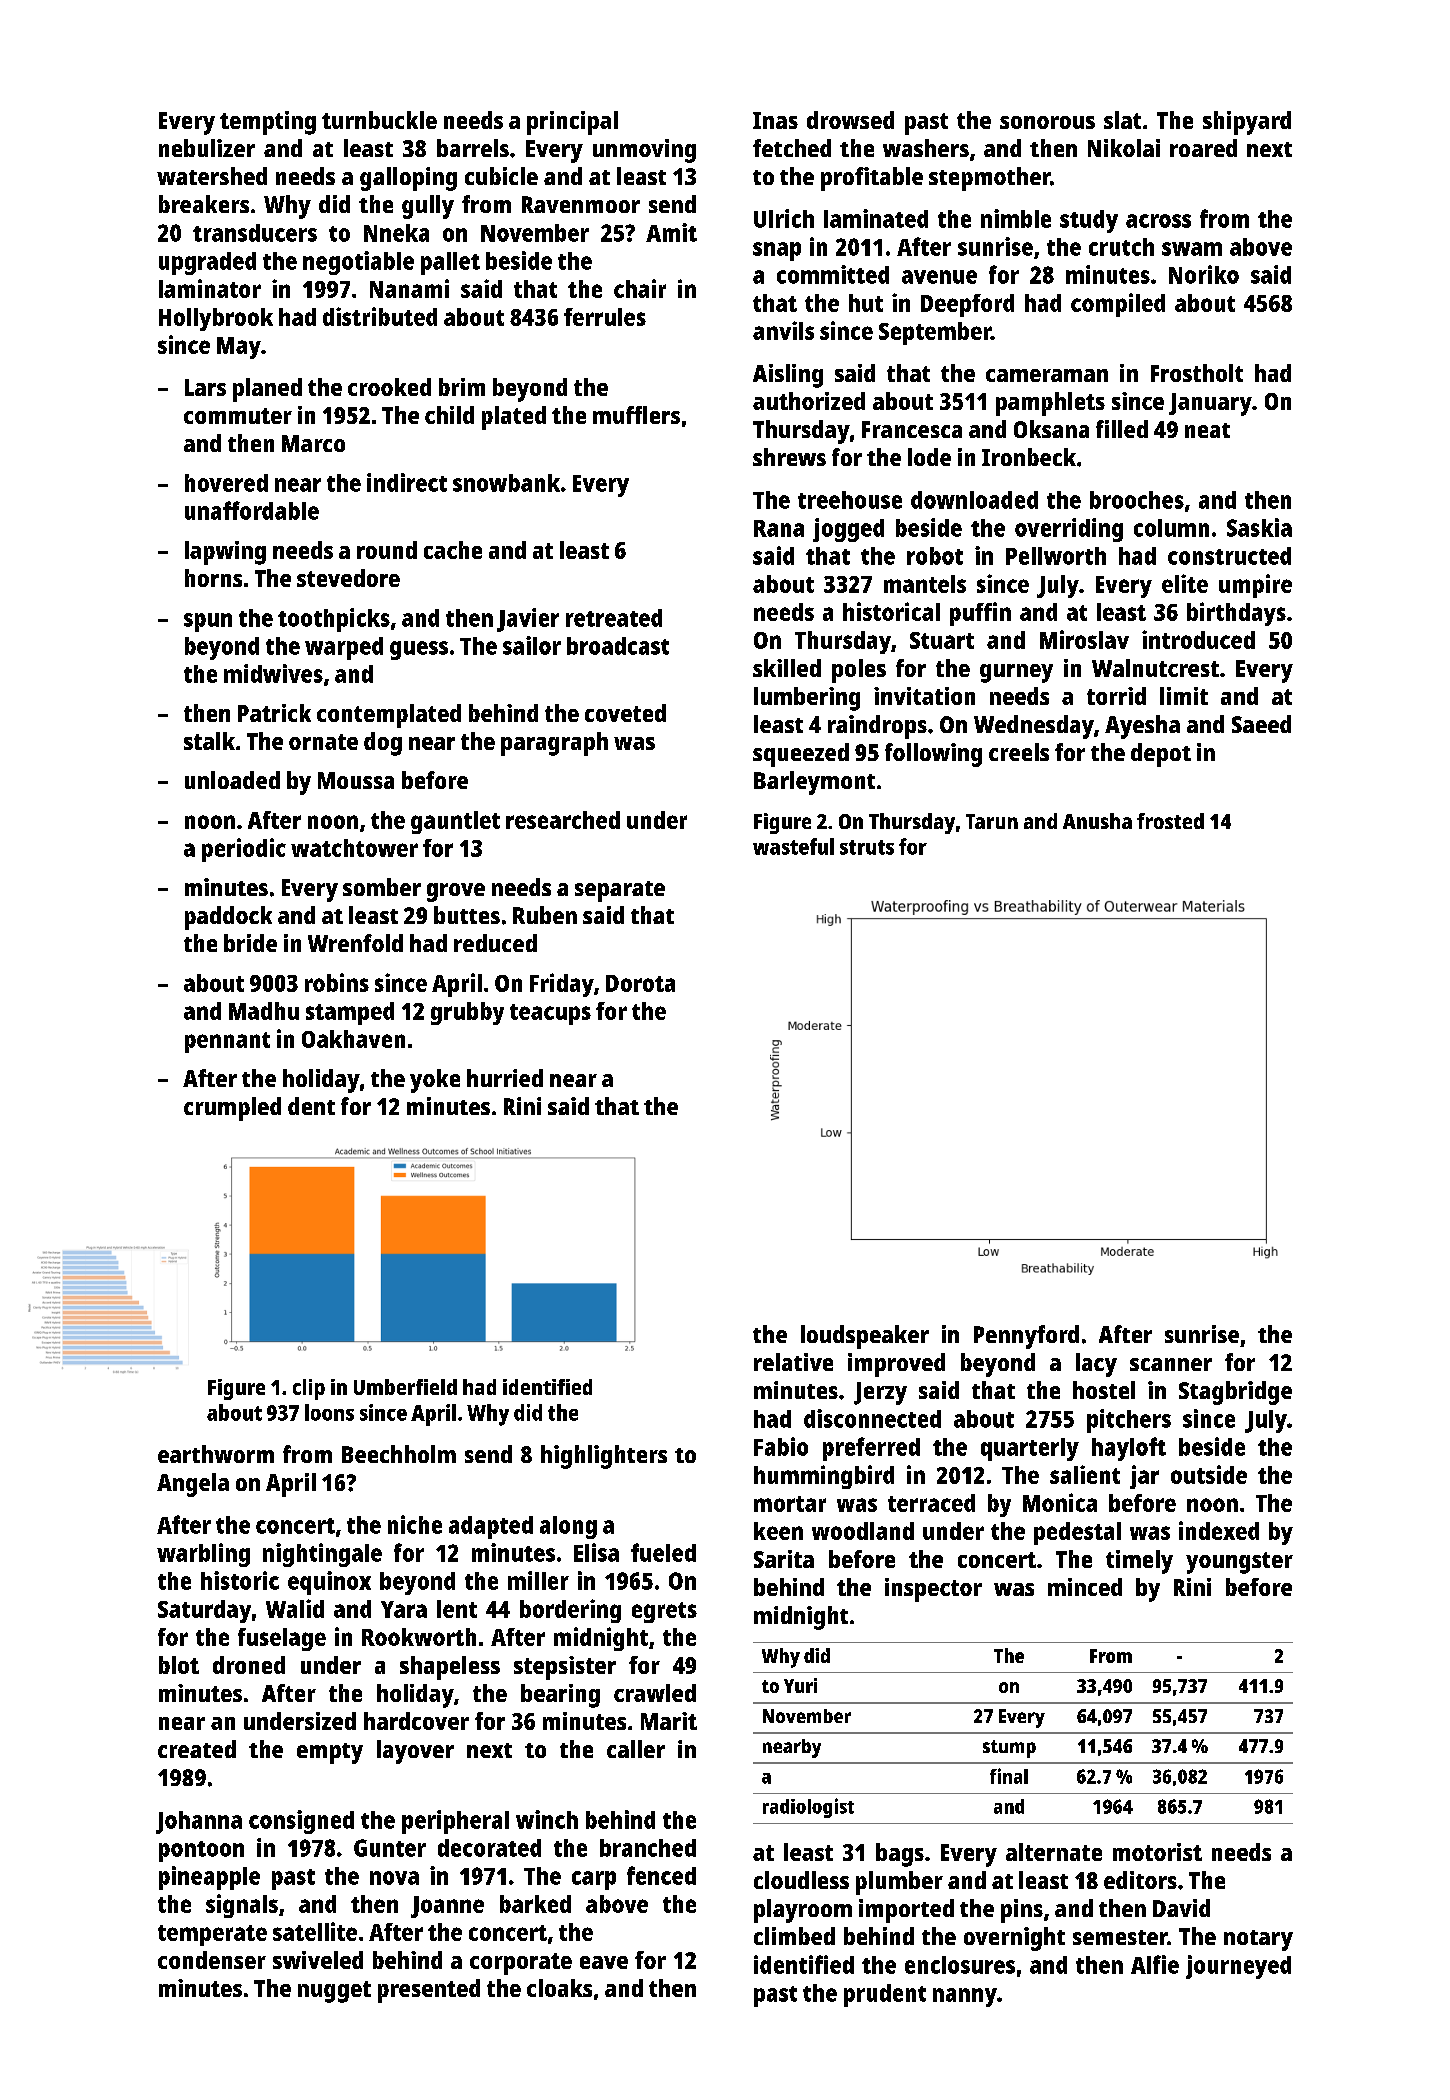 Image resolution: width=1450 pixels, height=2100 pixels. Describe the element at coordinates (865, 1337) in the screenshot. I see `loudspeaker` at that location.
